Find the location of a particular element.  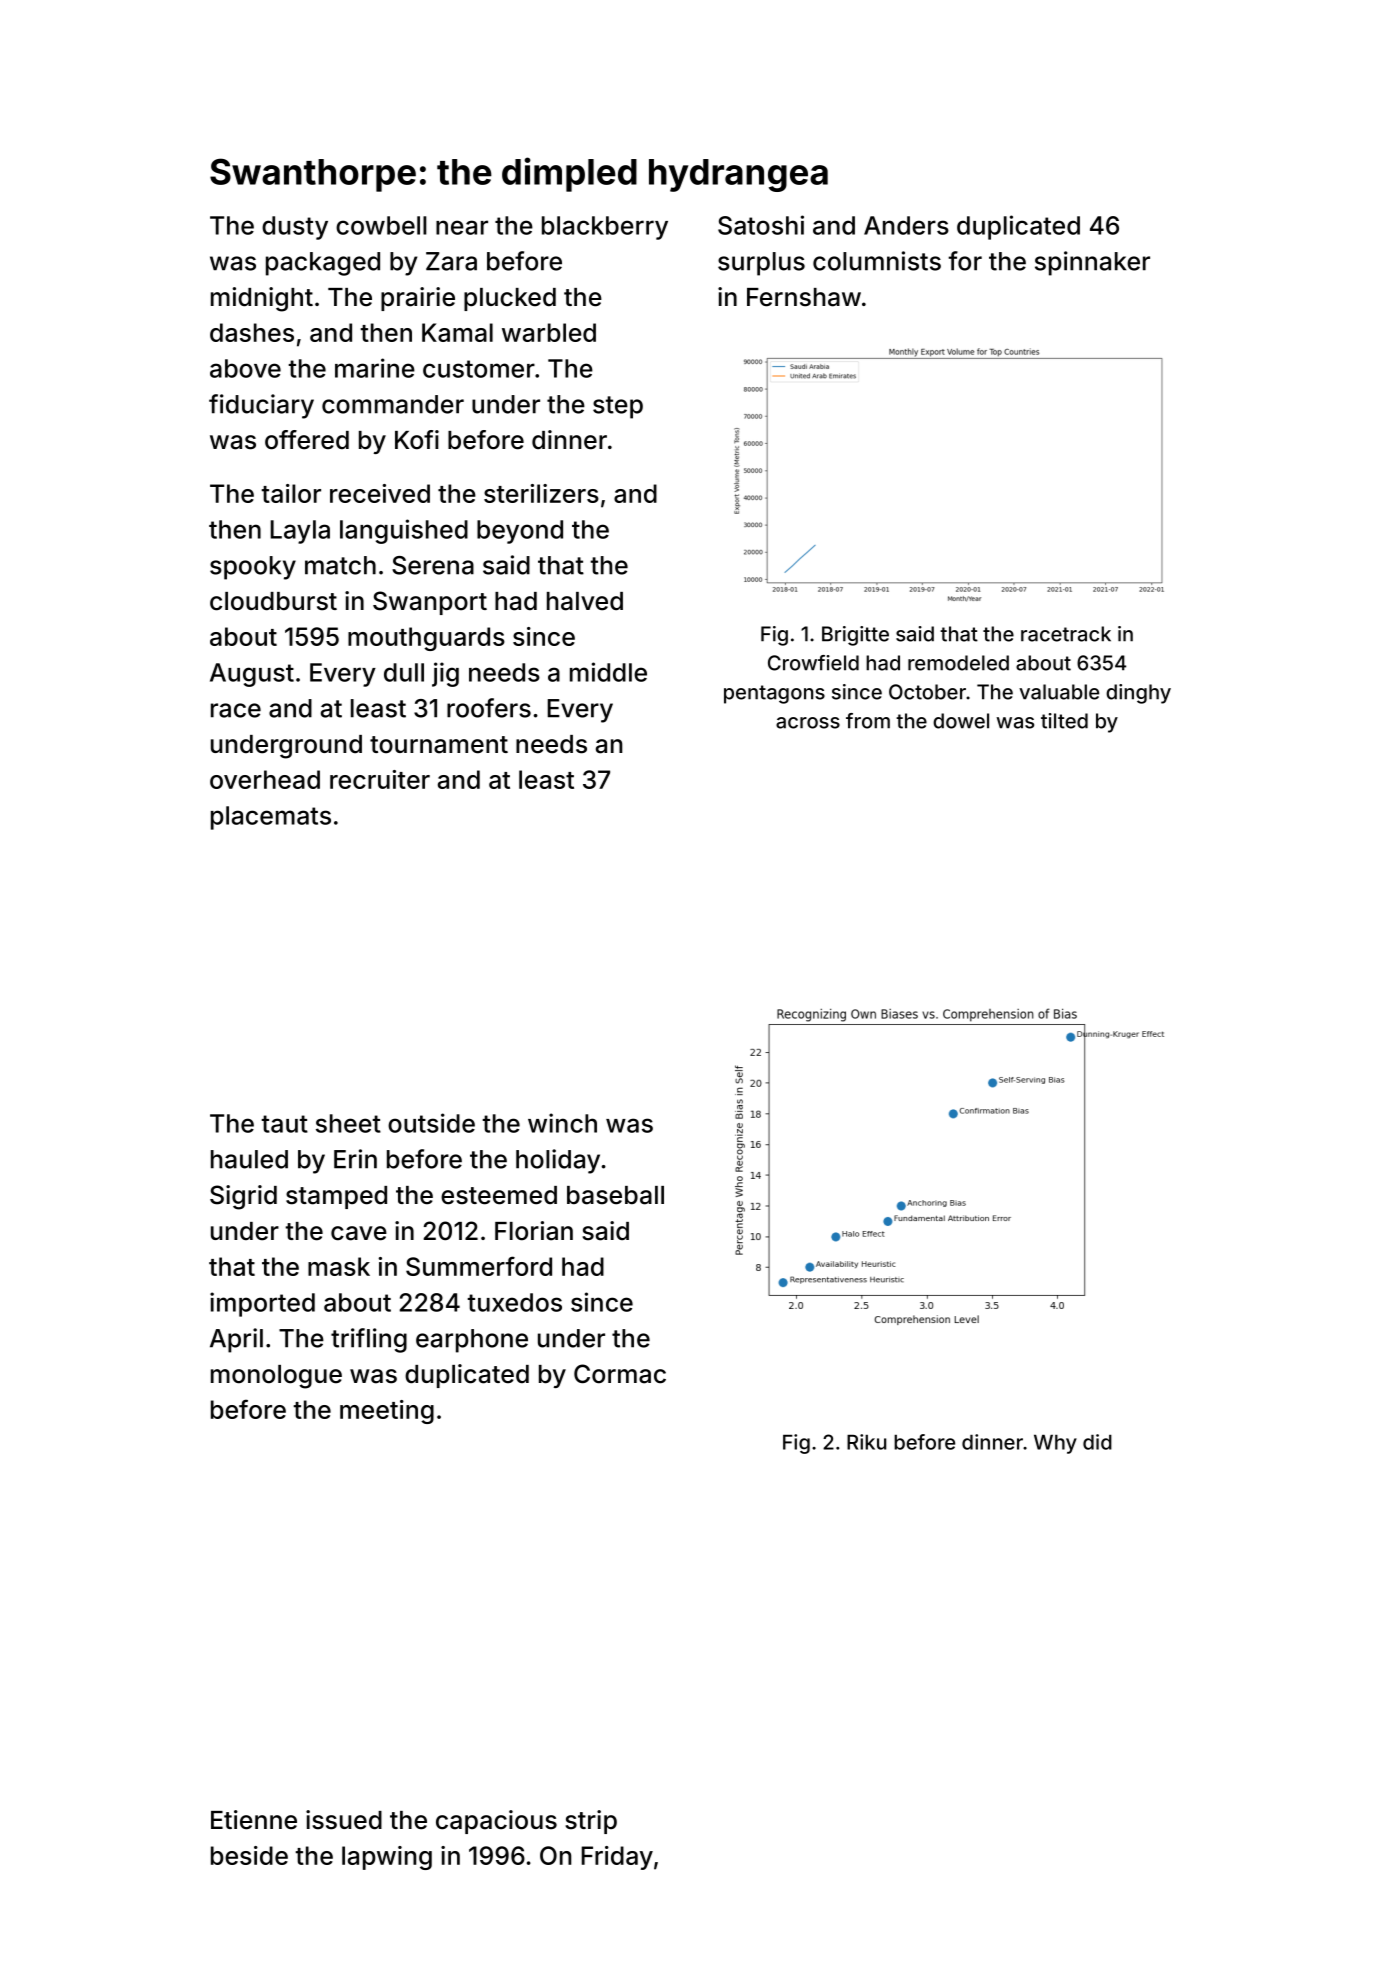

winch is located at coordinates (562, 1123).
